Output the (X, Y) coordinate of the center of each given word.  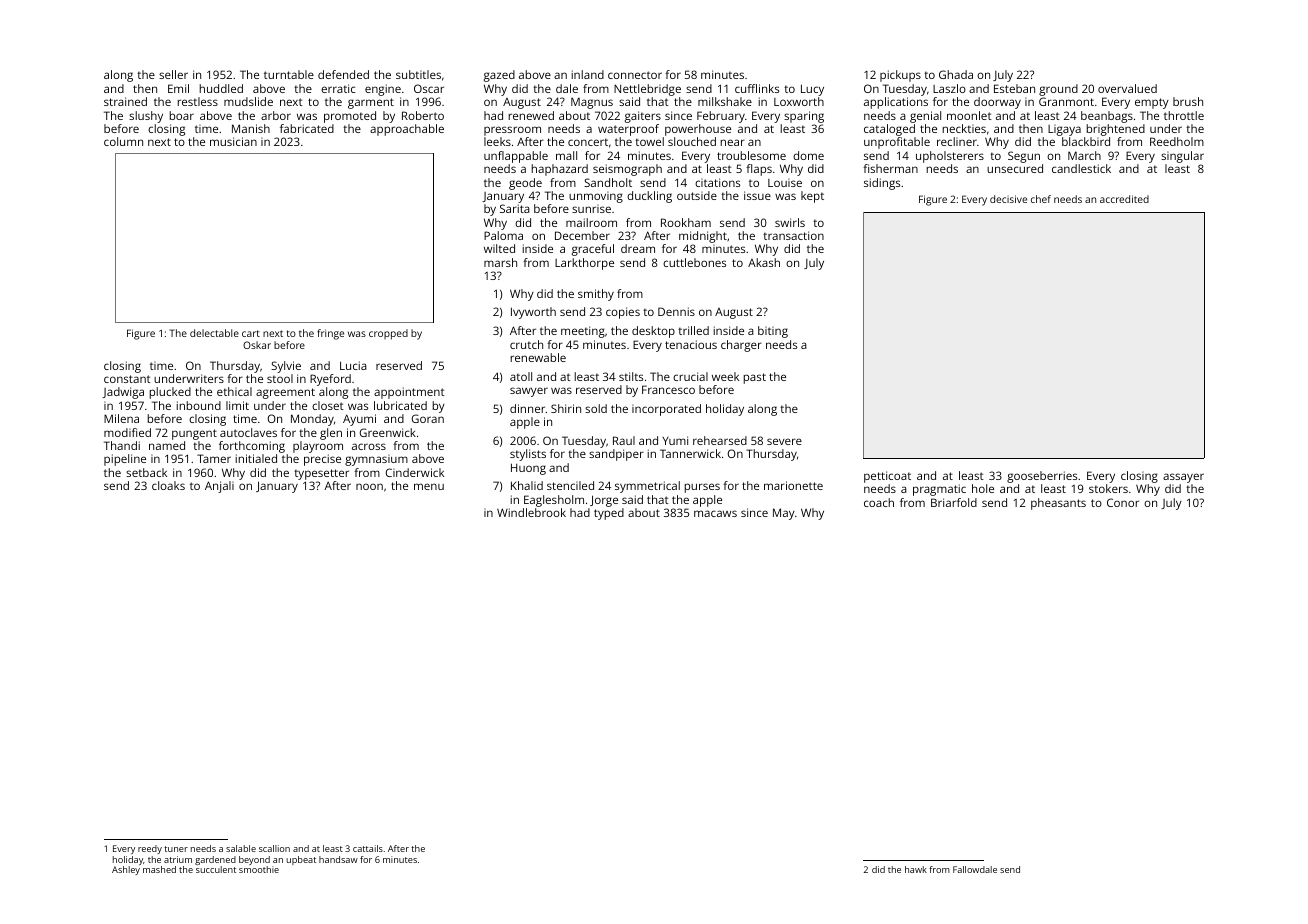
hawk (916, 869)
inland (587, 74)
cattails (368, 848)
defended (343, 74)
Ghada (956, 74)
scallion (274, 848)
